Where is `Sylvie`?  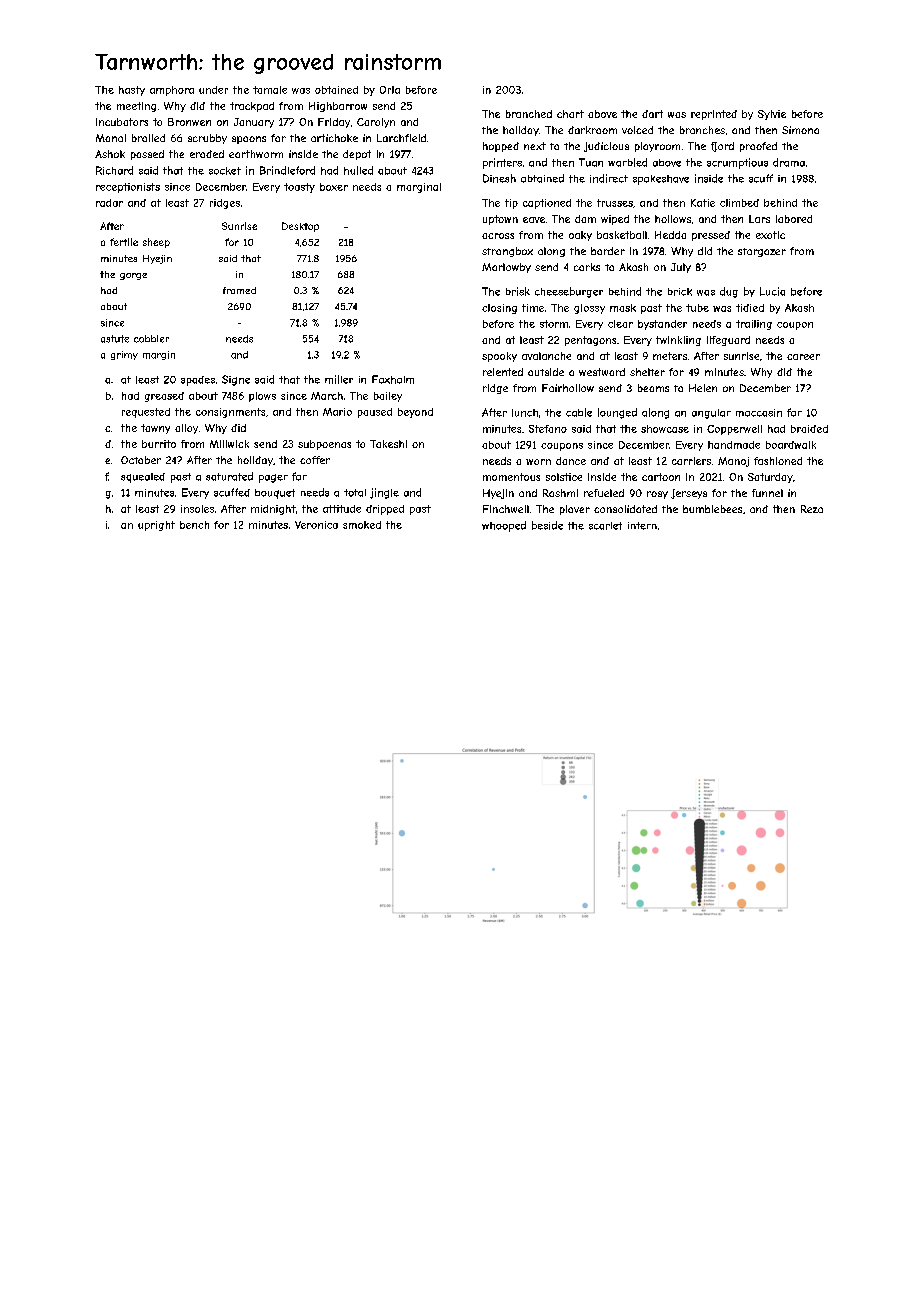
Sylvie is located at coordinates (772, 115).
